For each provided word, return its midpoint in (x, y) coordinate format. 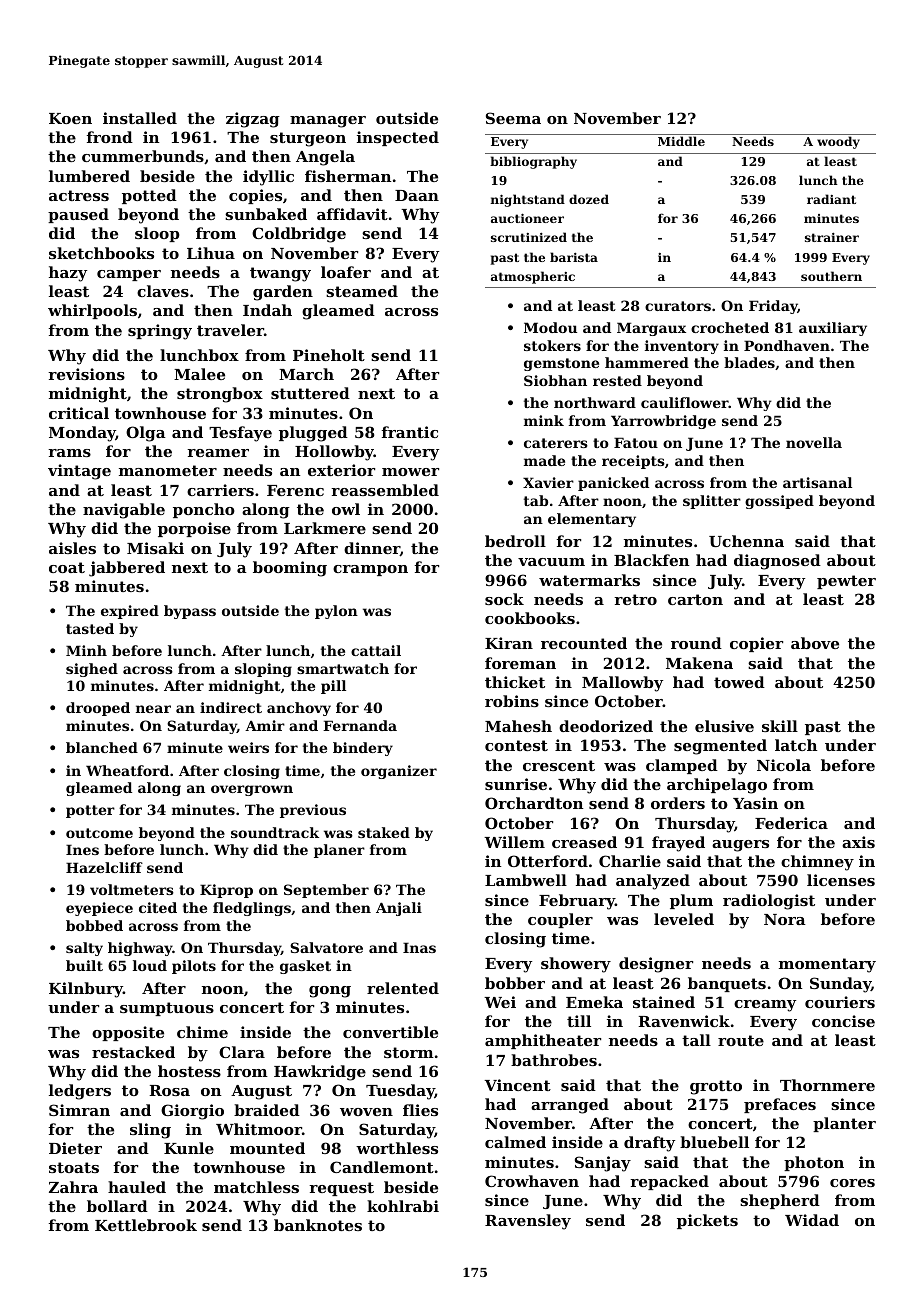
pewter (846, 582)
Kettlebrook (146, 1225)
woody (838, 142)
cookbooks (530, 618)
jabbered (127, 569)
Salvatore (326, 947)
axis (858, 842)
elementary (592, 520)
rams (69, 453)
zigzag (253, 120)
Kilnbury (86, 990)
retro (635, 599)
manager (328, 122)
